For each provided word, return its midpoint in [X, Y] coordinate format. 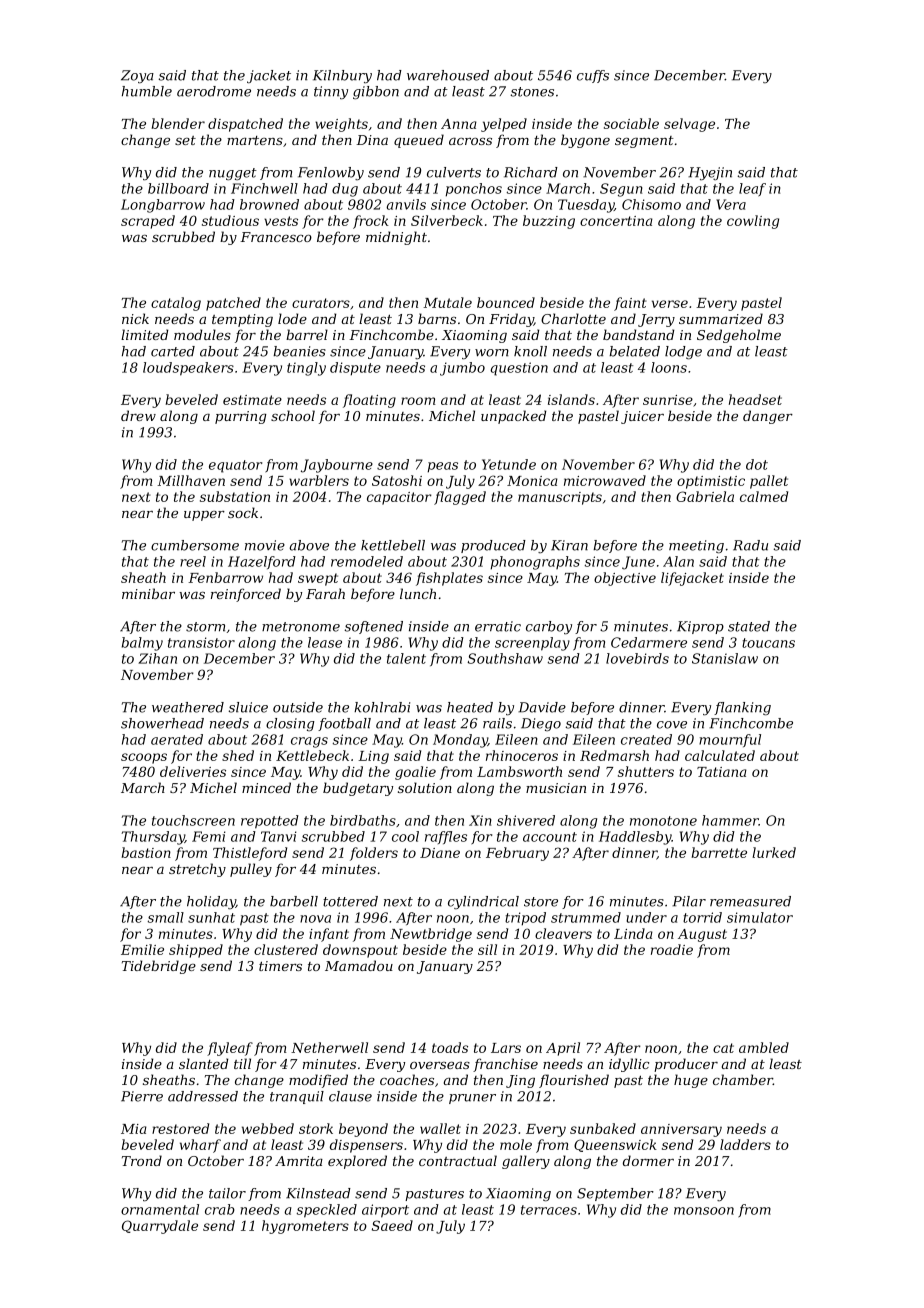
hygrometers [305, 1227]
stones [532, 92]
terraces [549, 1210]
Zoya [137, 77]
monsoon [704, 1211]
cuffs [593, 76]
